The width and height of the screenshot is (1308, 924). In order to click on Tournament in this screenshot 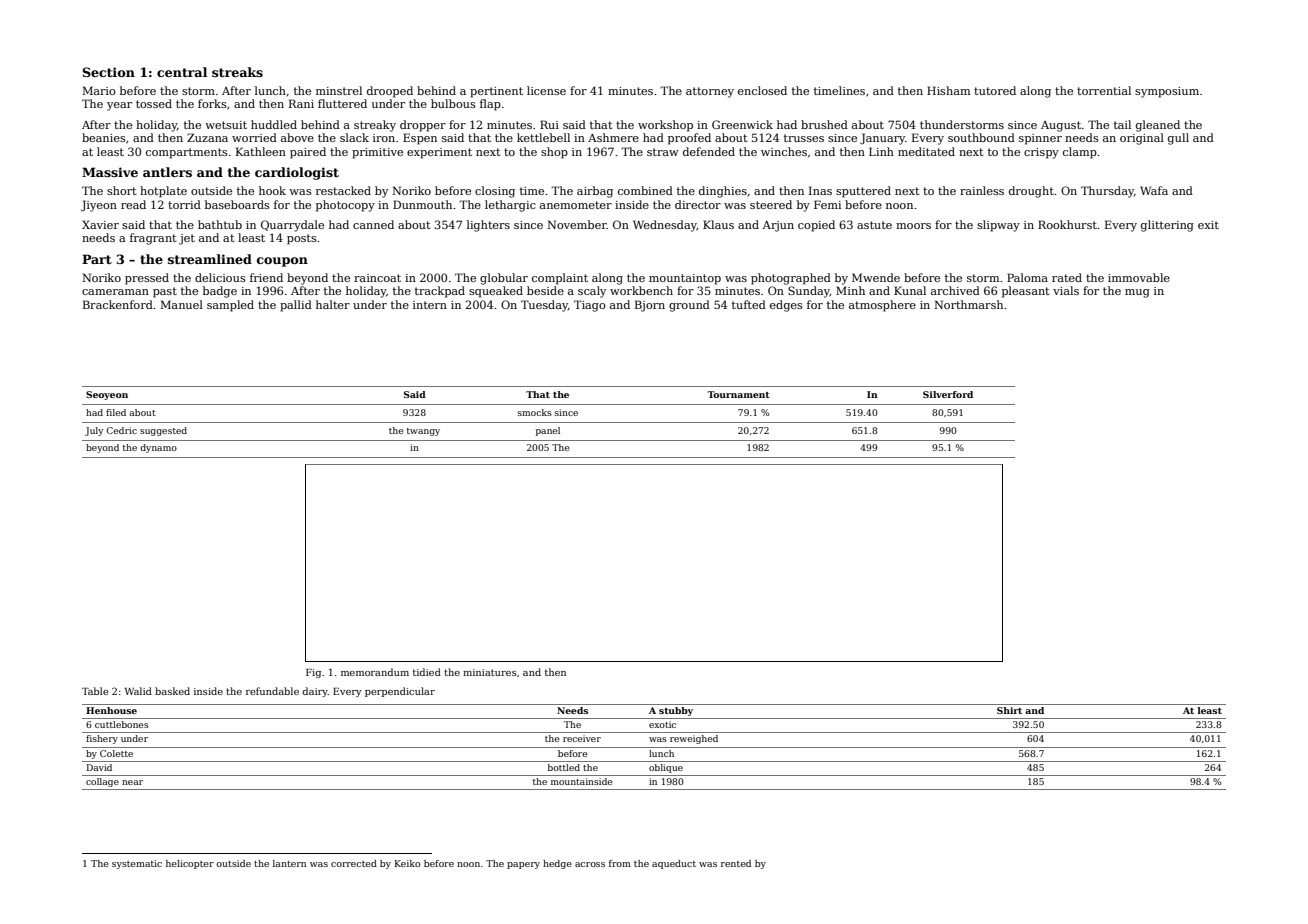, I will do `click(738, 394)`.
